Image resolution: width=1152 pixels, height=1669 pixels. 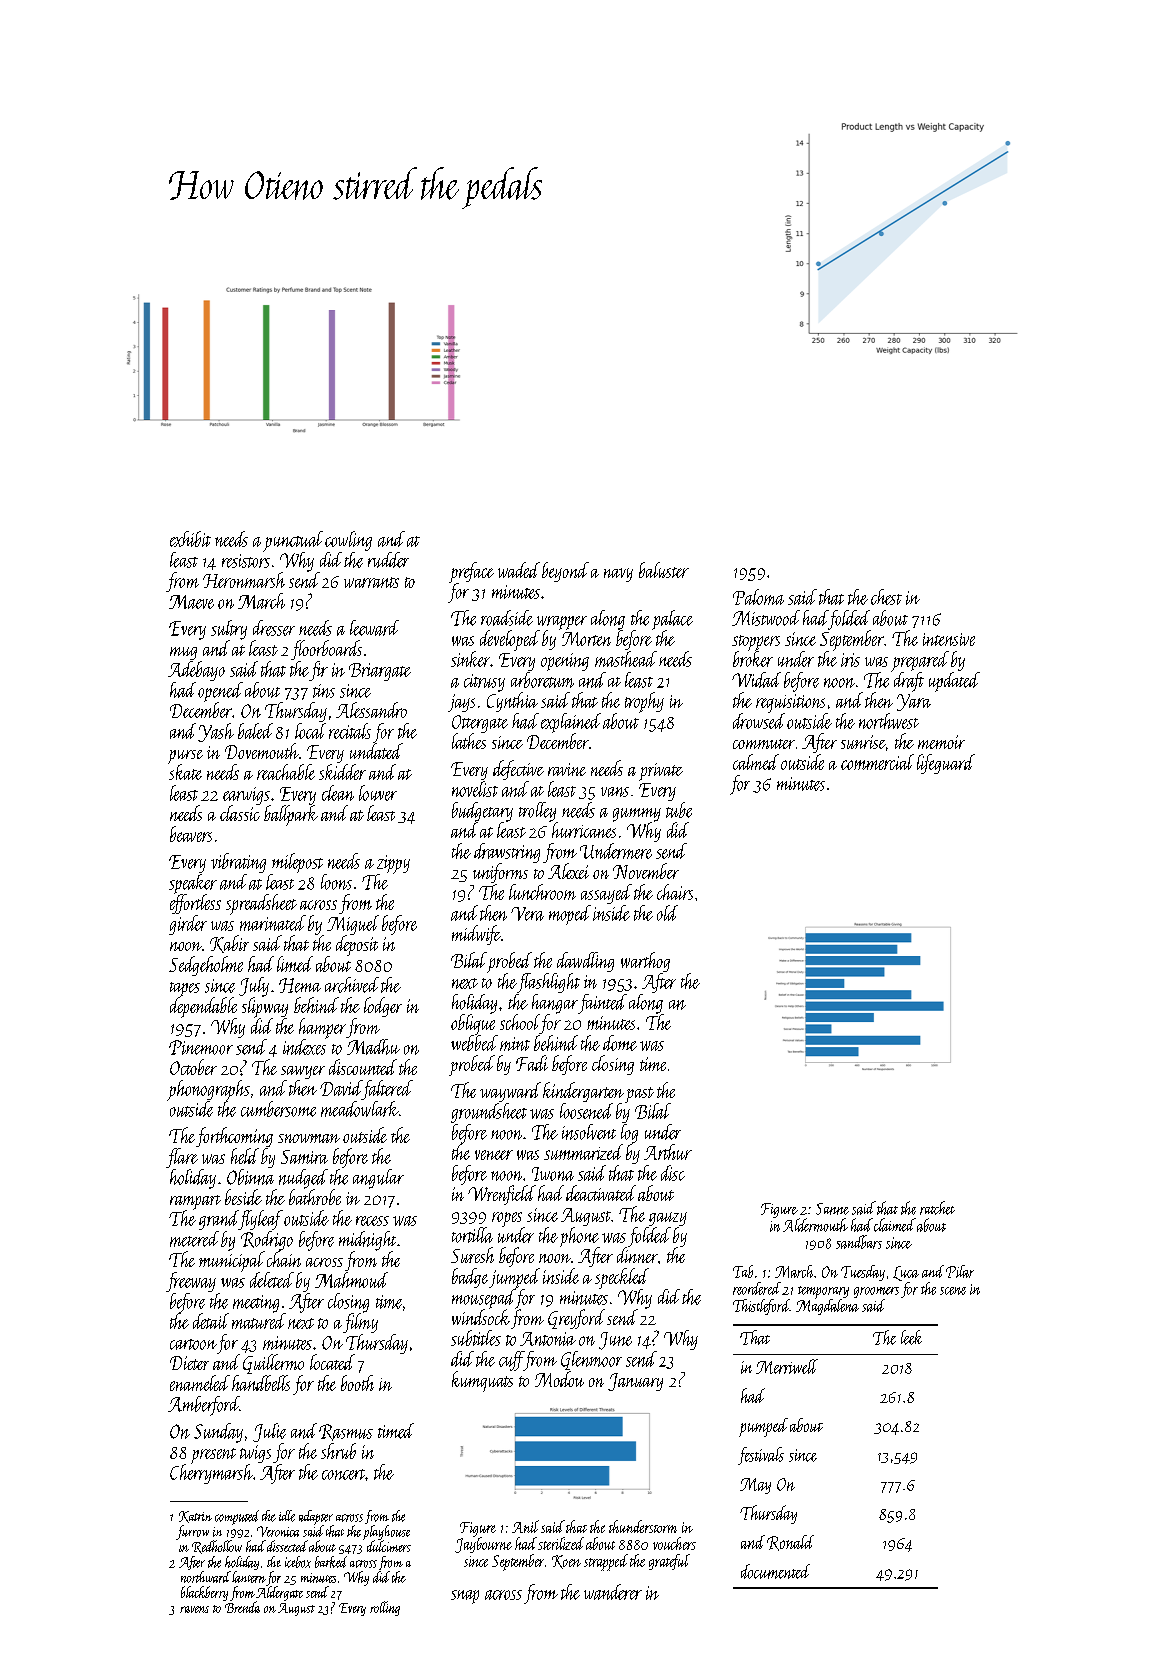 I want to click on ratchet, so click(x=937, y=1208).
